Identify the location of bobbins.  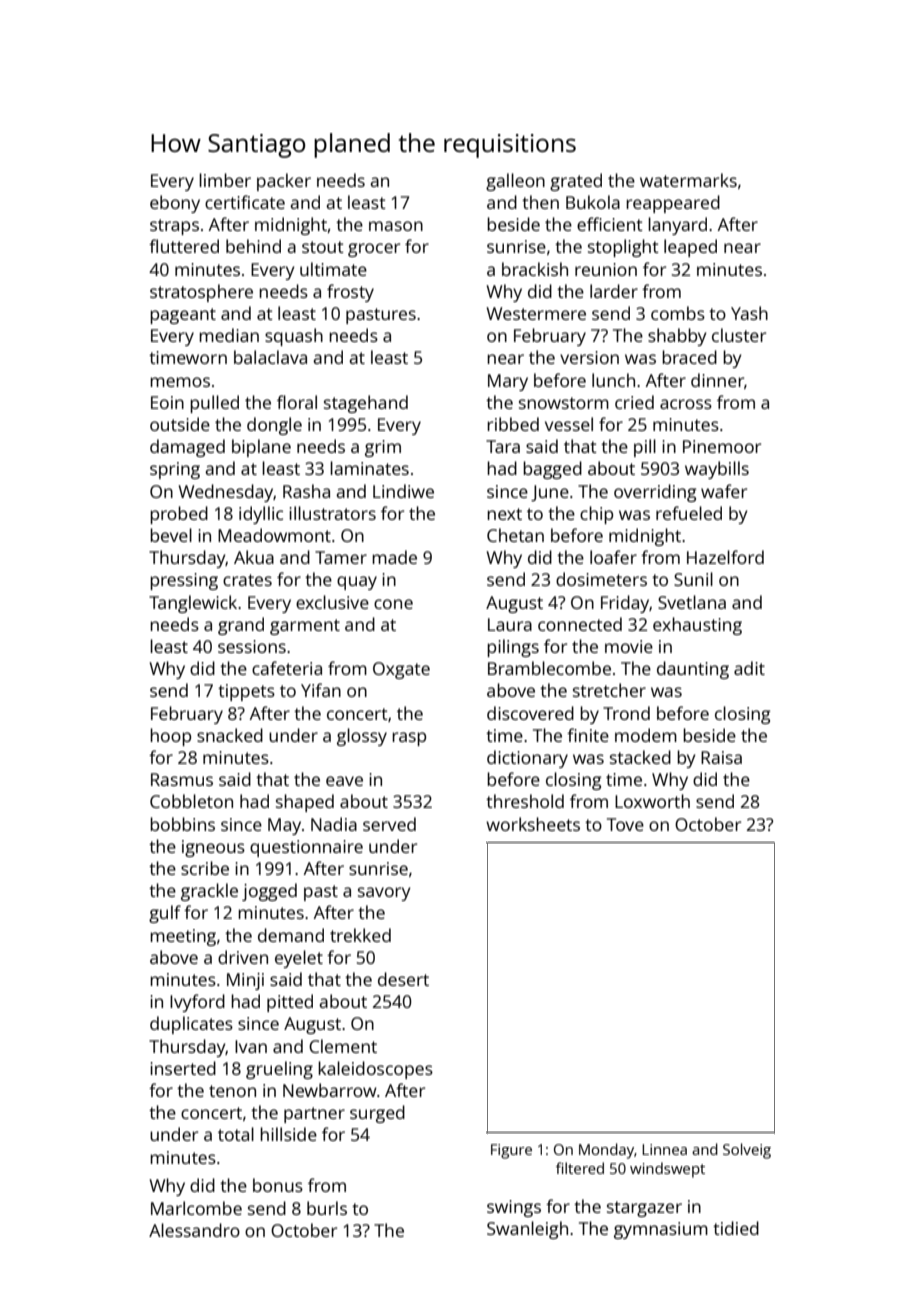
(182, 824).
